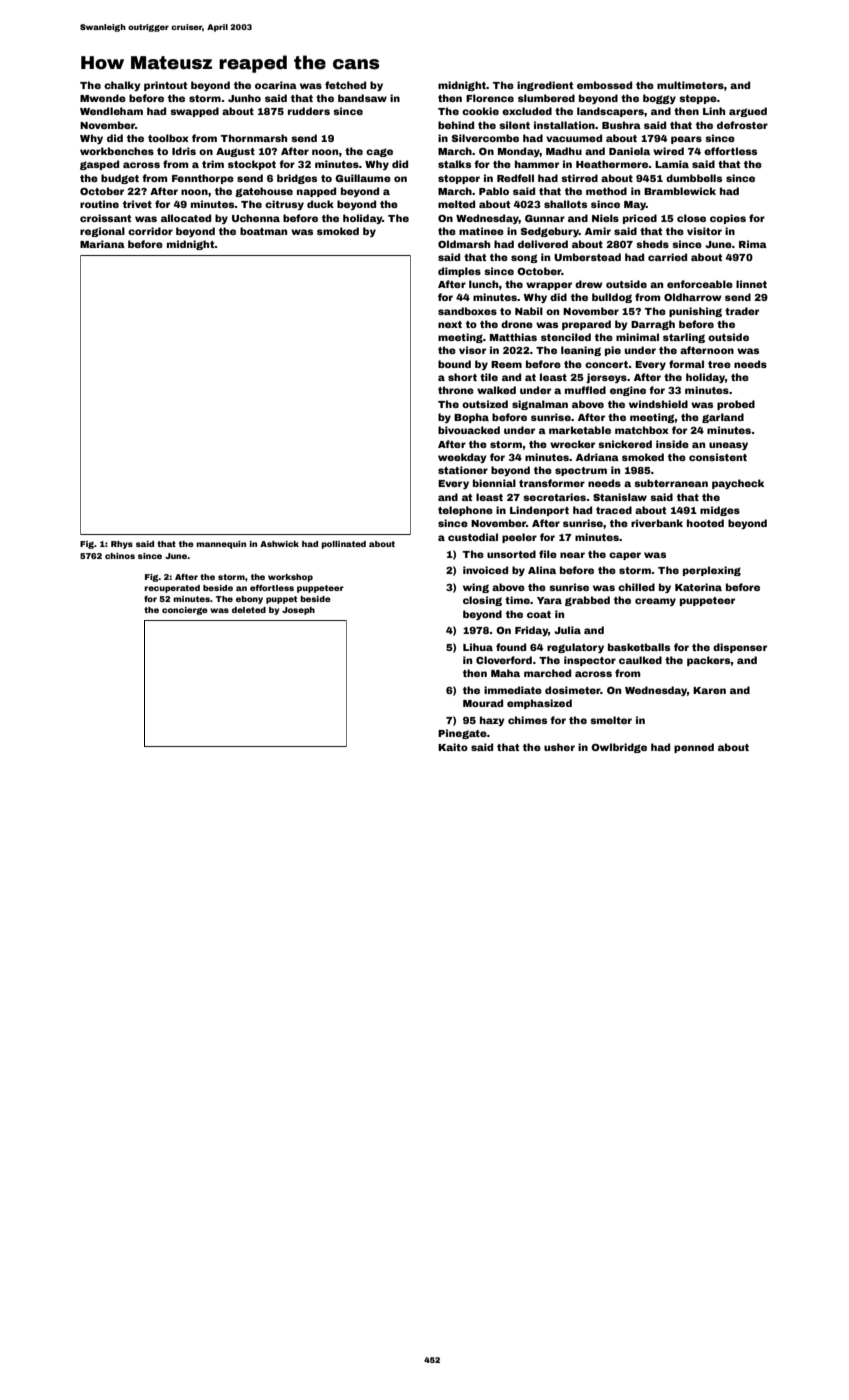 The width and height of the document is (849, 1400). What do you see at coordinates (254, 138) in the document?
I see `Thornmarsh` at bounding box center [254, 138].
